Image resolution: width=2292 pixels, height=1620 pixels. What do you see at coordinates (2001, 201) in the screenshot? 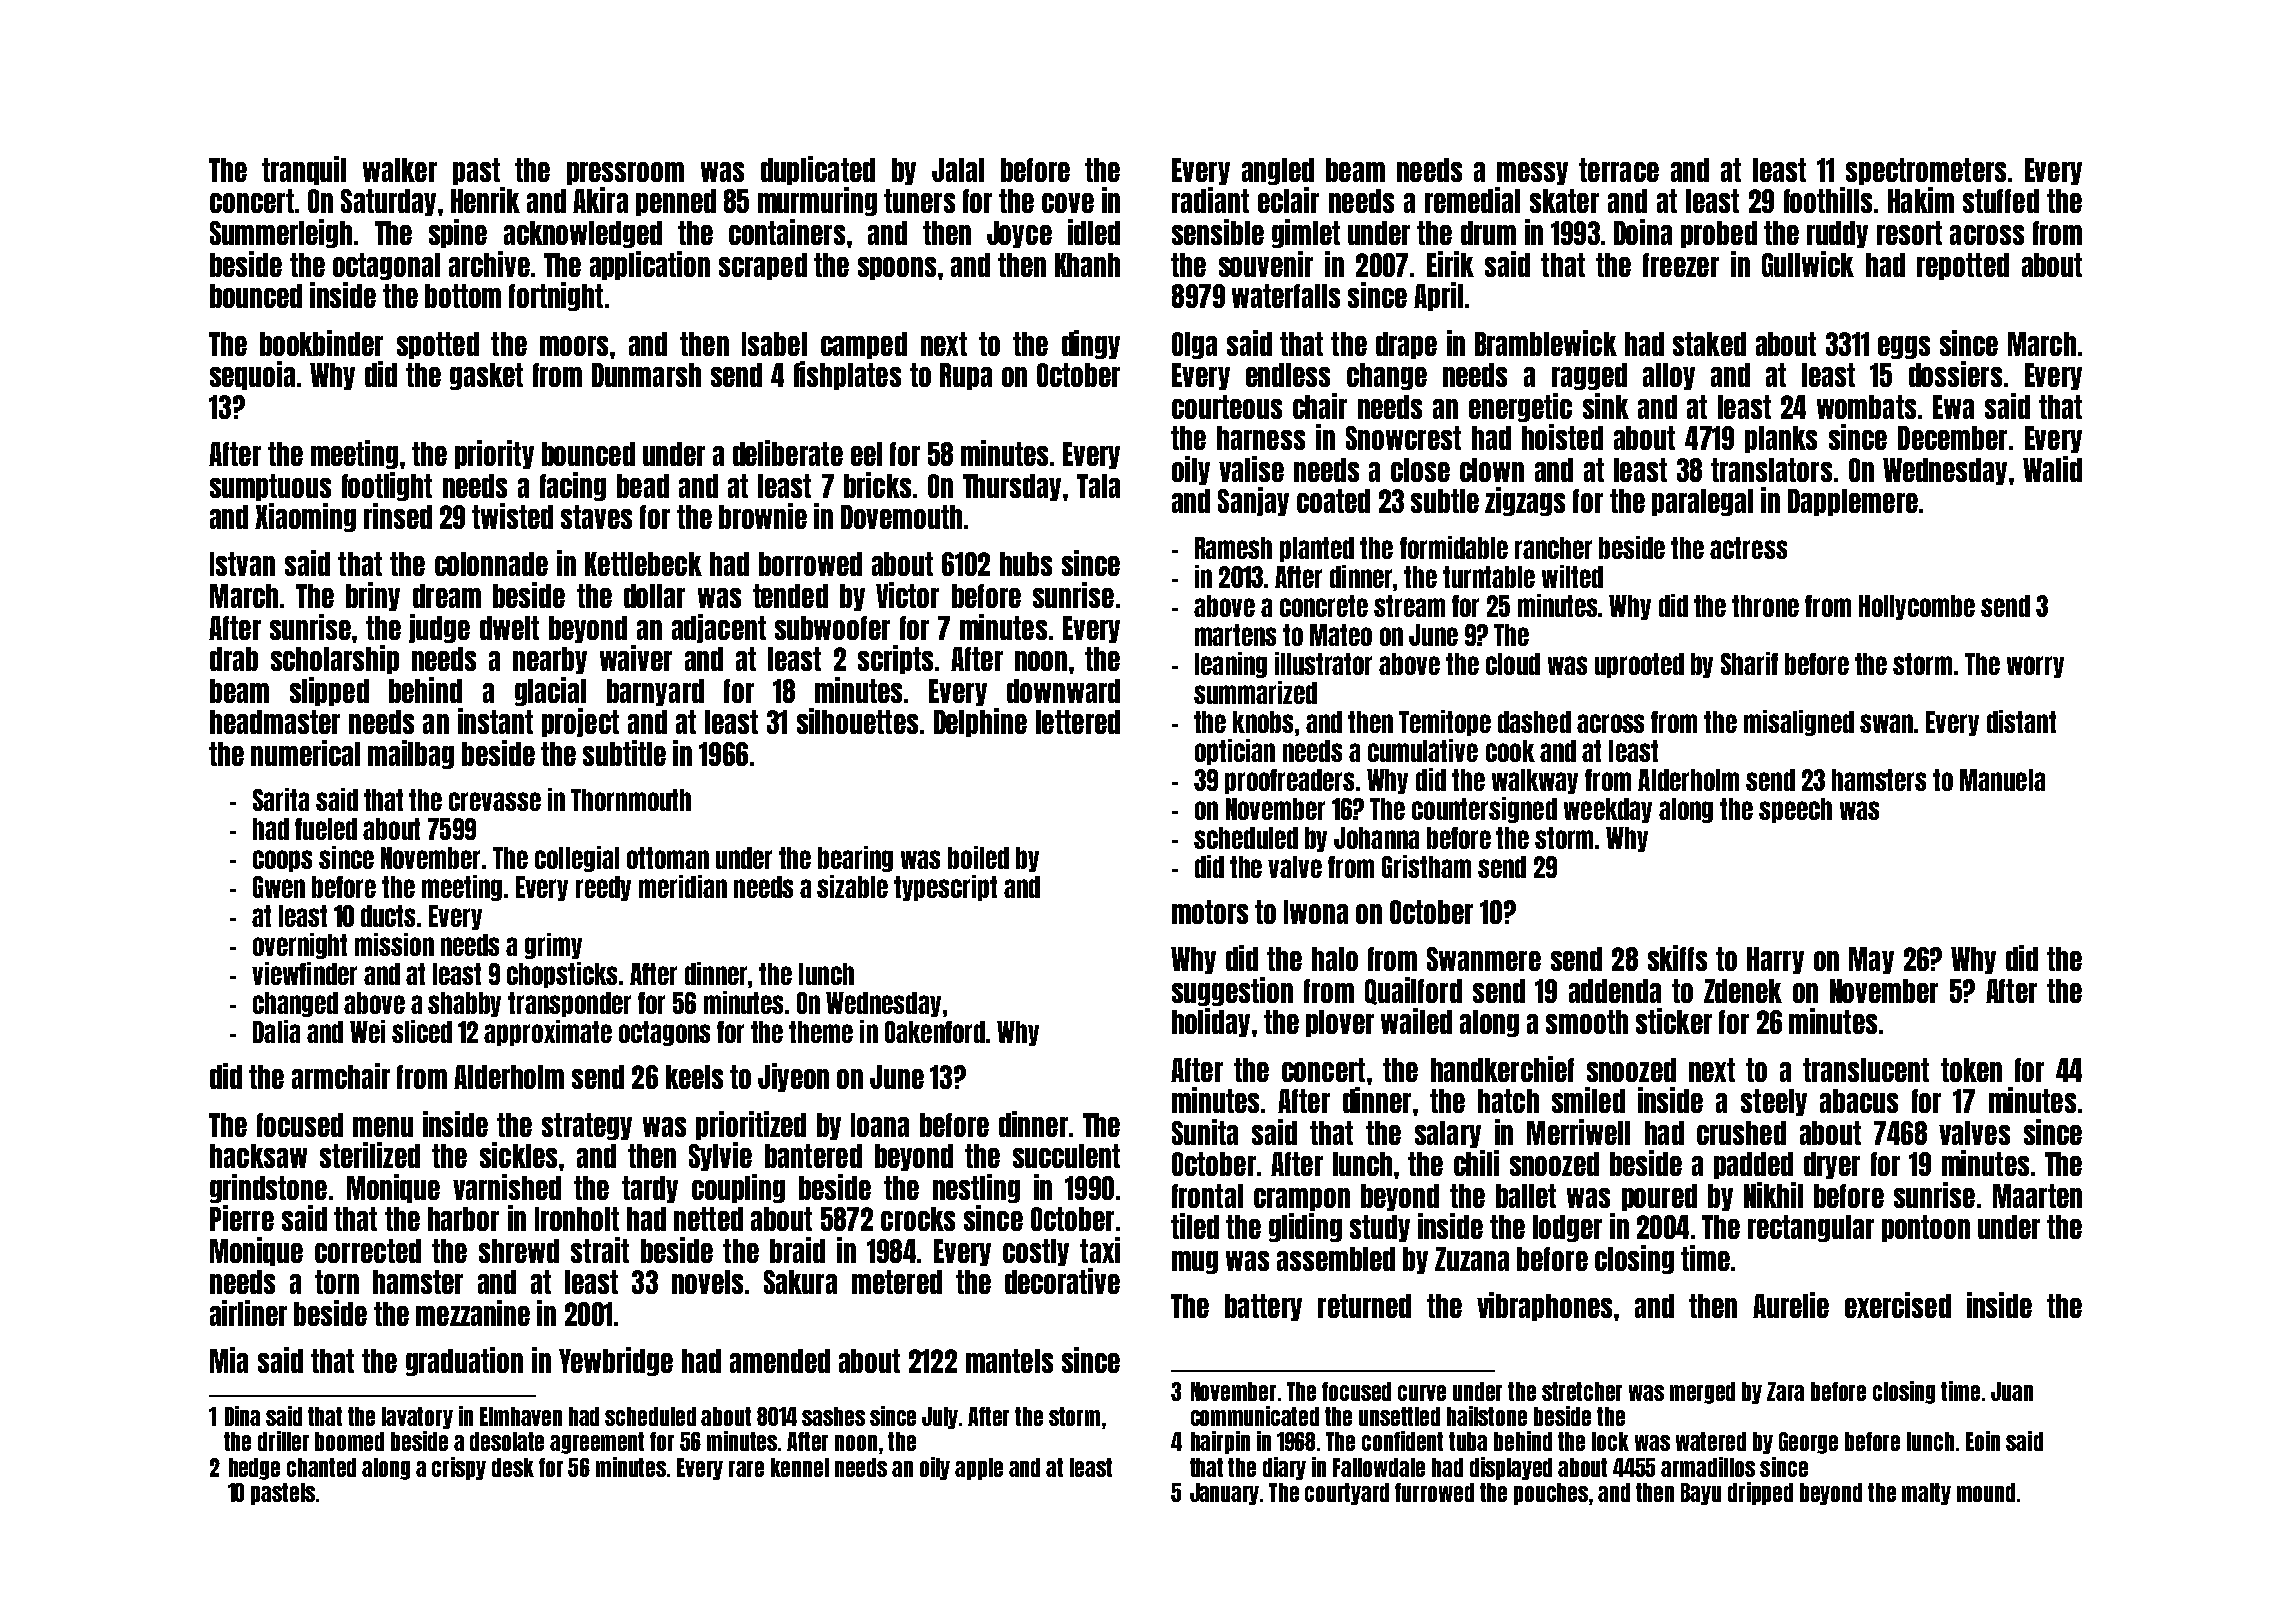
I see `stuffed` at bounding box center [2001, 201].
